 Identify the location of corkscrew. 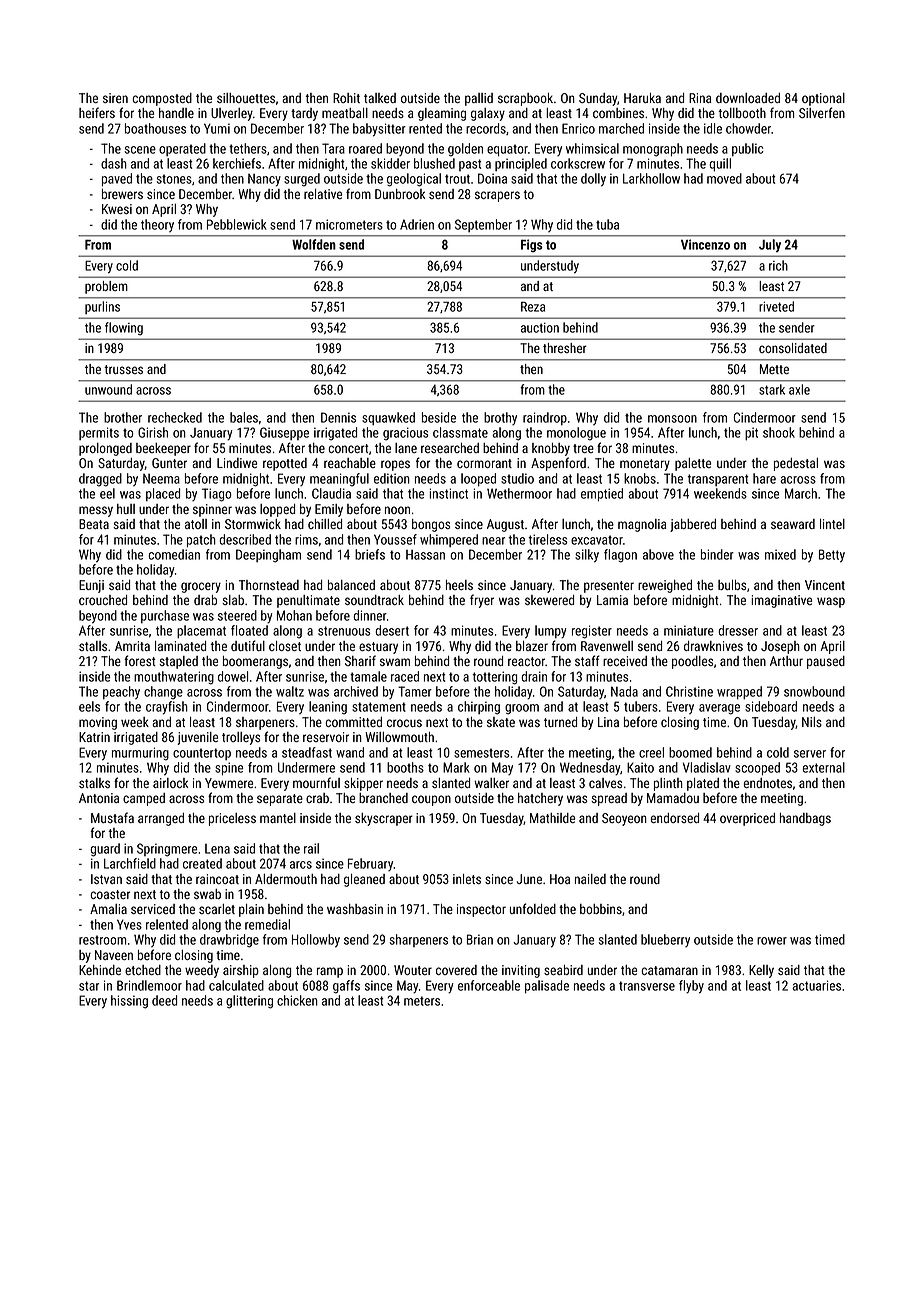
(578, 163).
